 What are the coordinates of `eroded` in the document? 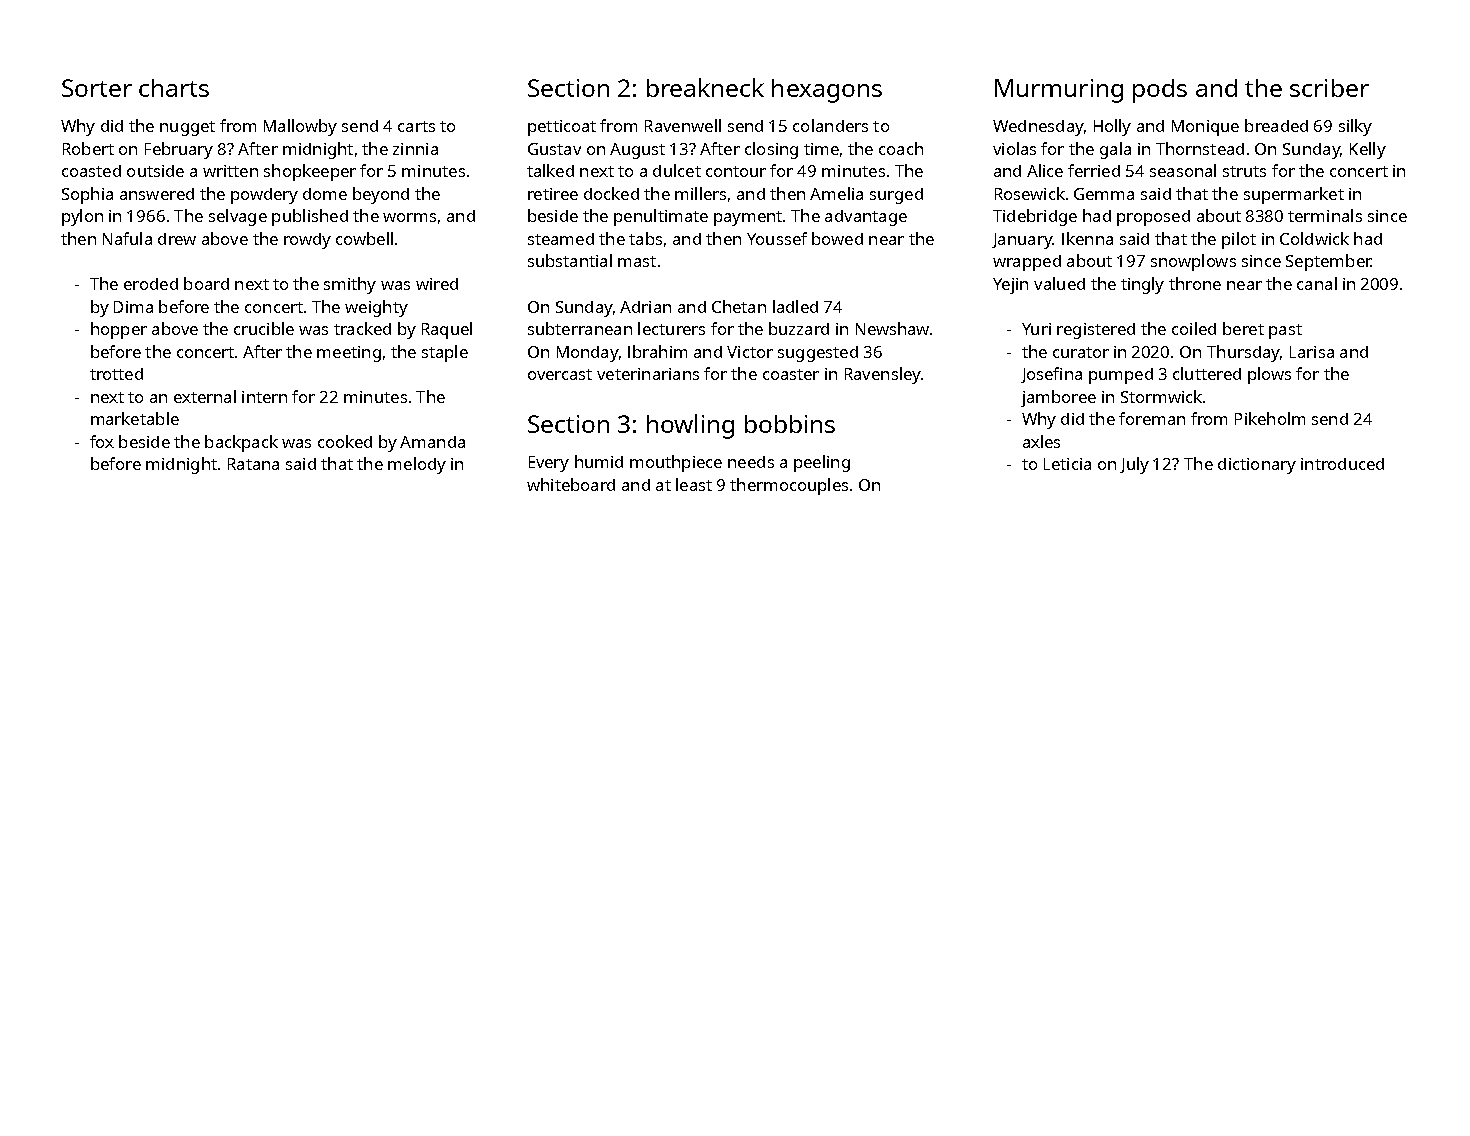 It's located at (151, 284).
